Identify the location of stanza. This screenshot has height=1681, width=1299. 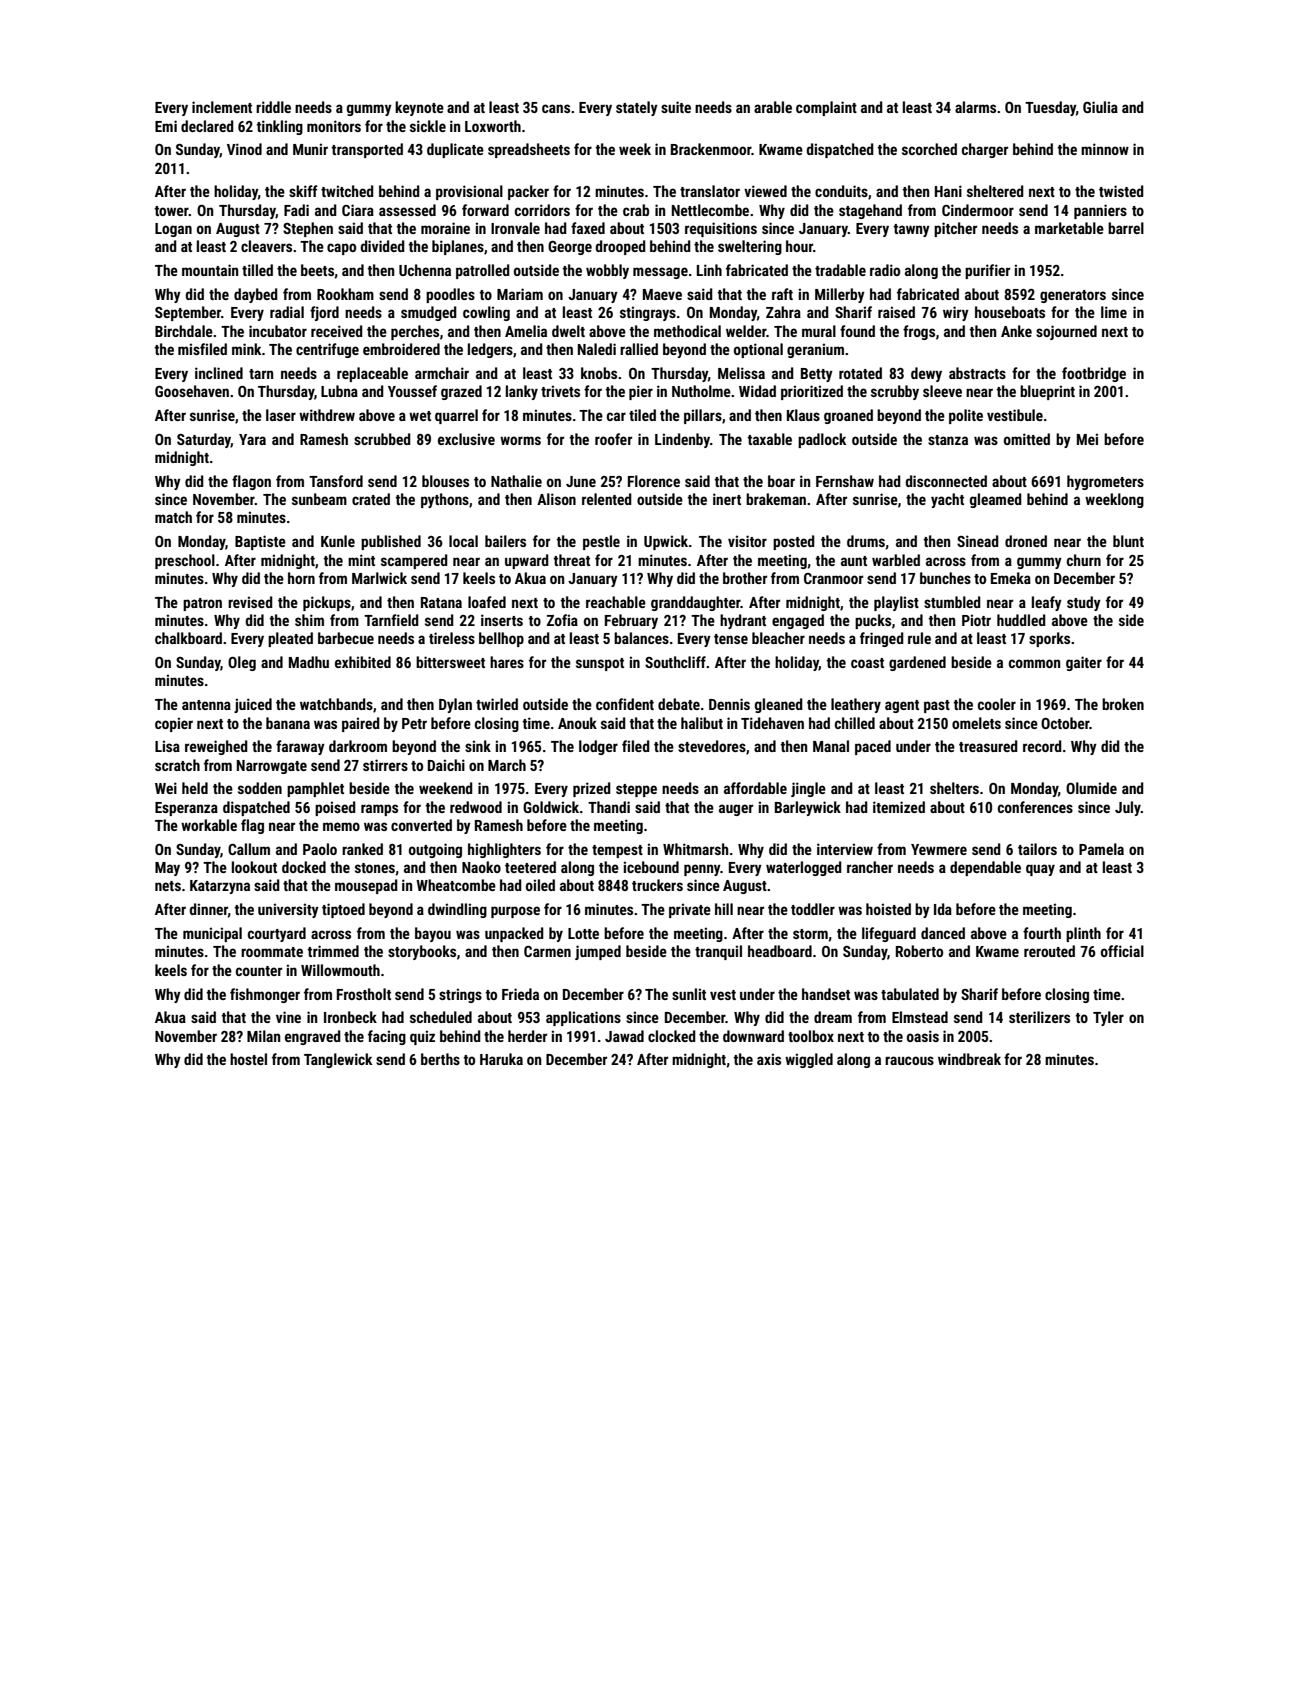
(948, 440).
